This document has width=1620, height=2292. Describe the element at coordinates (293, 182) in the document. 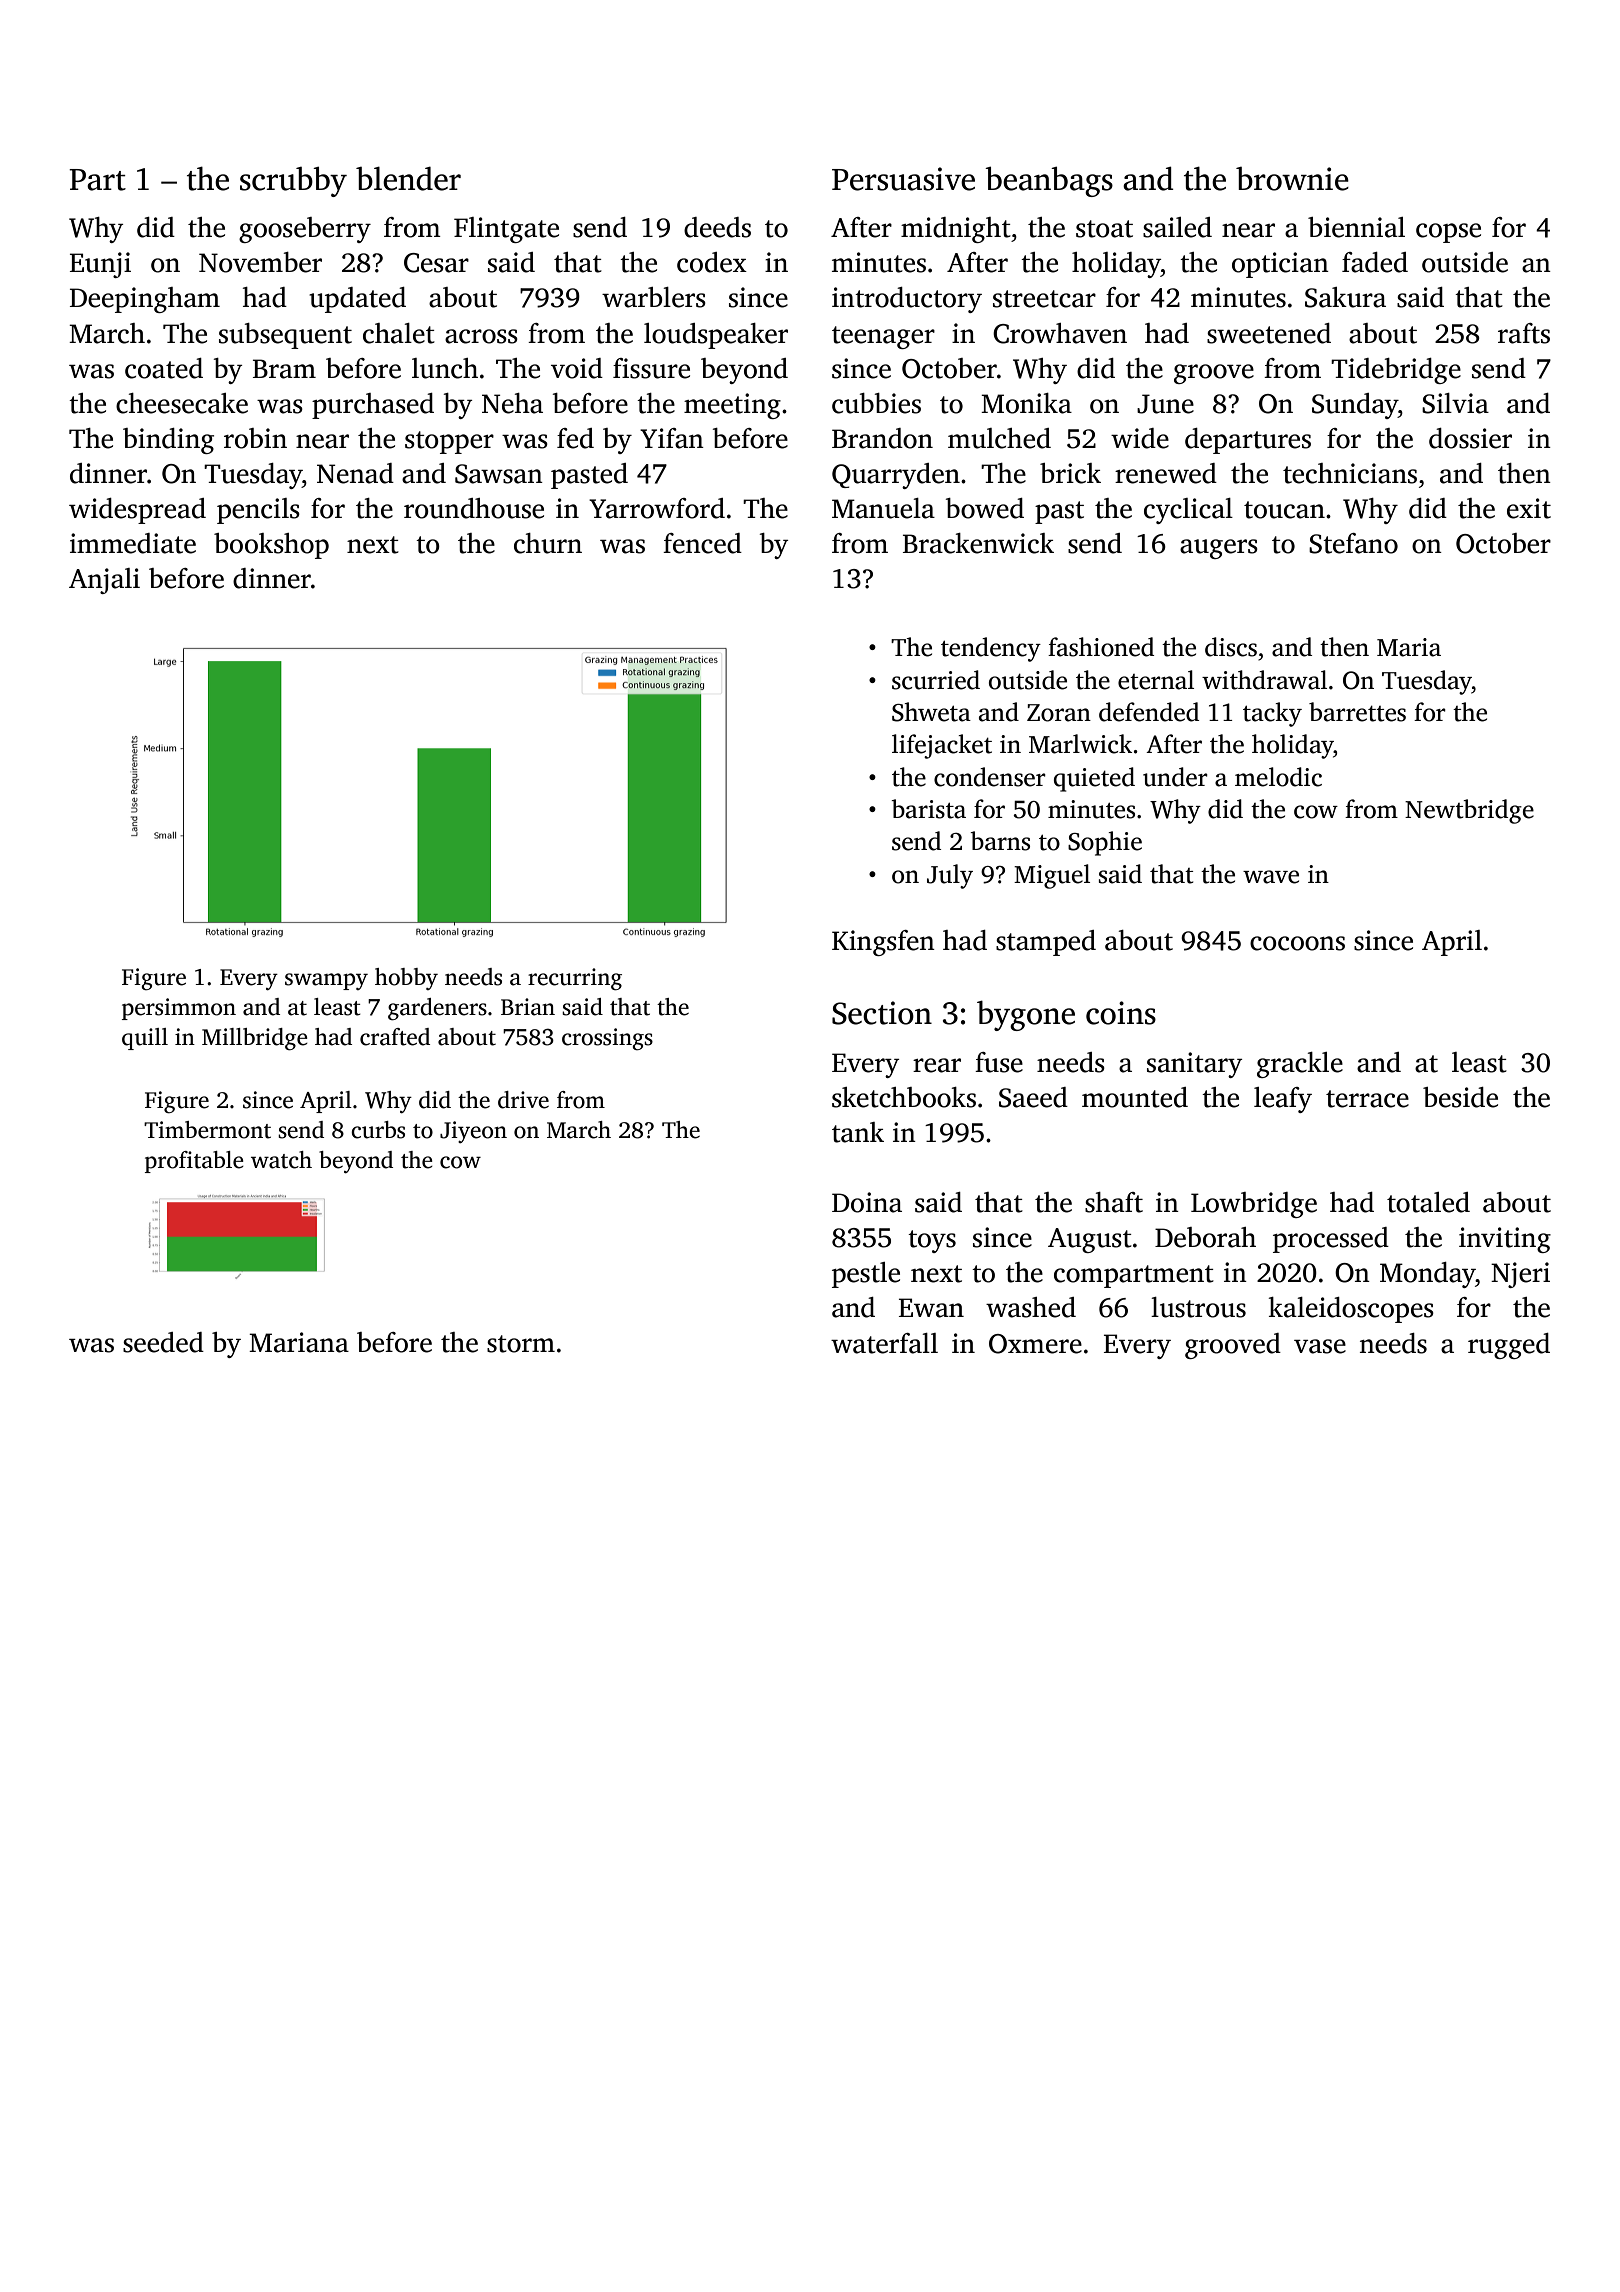

I see `scrubby` at that location.
